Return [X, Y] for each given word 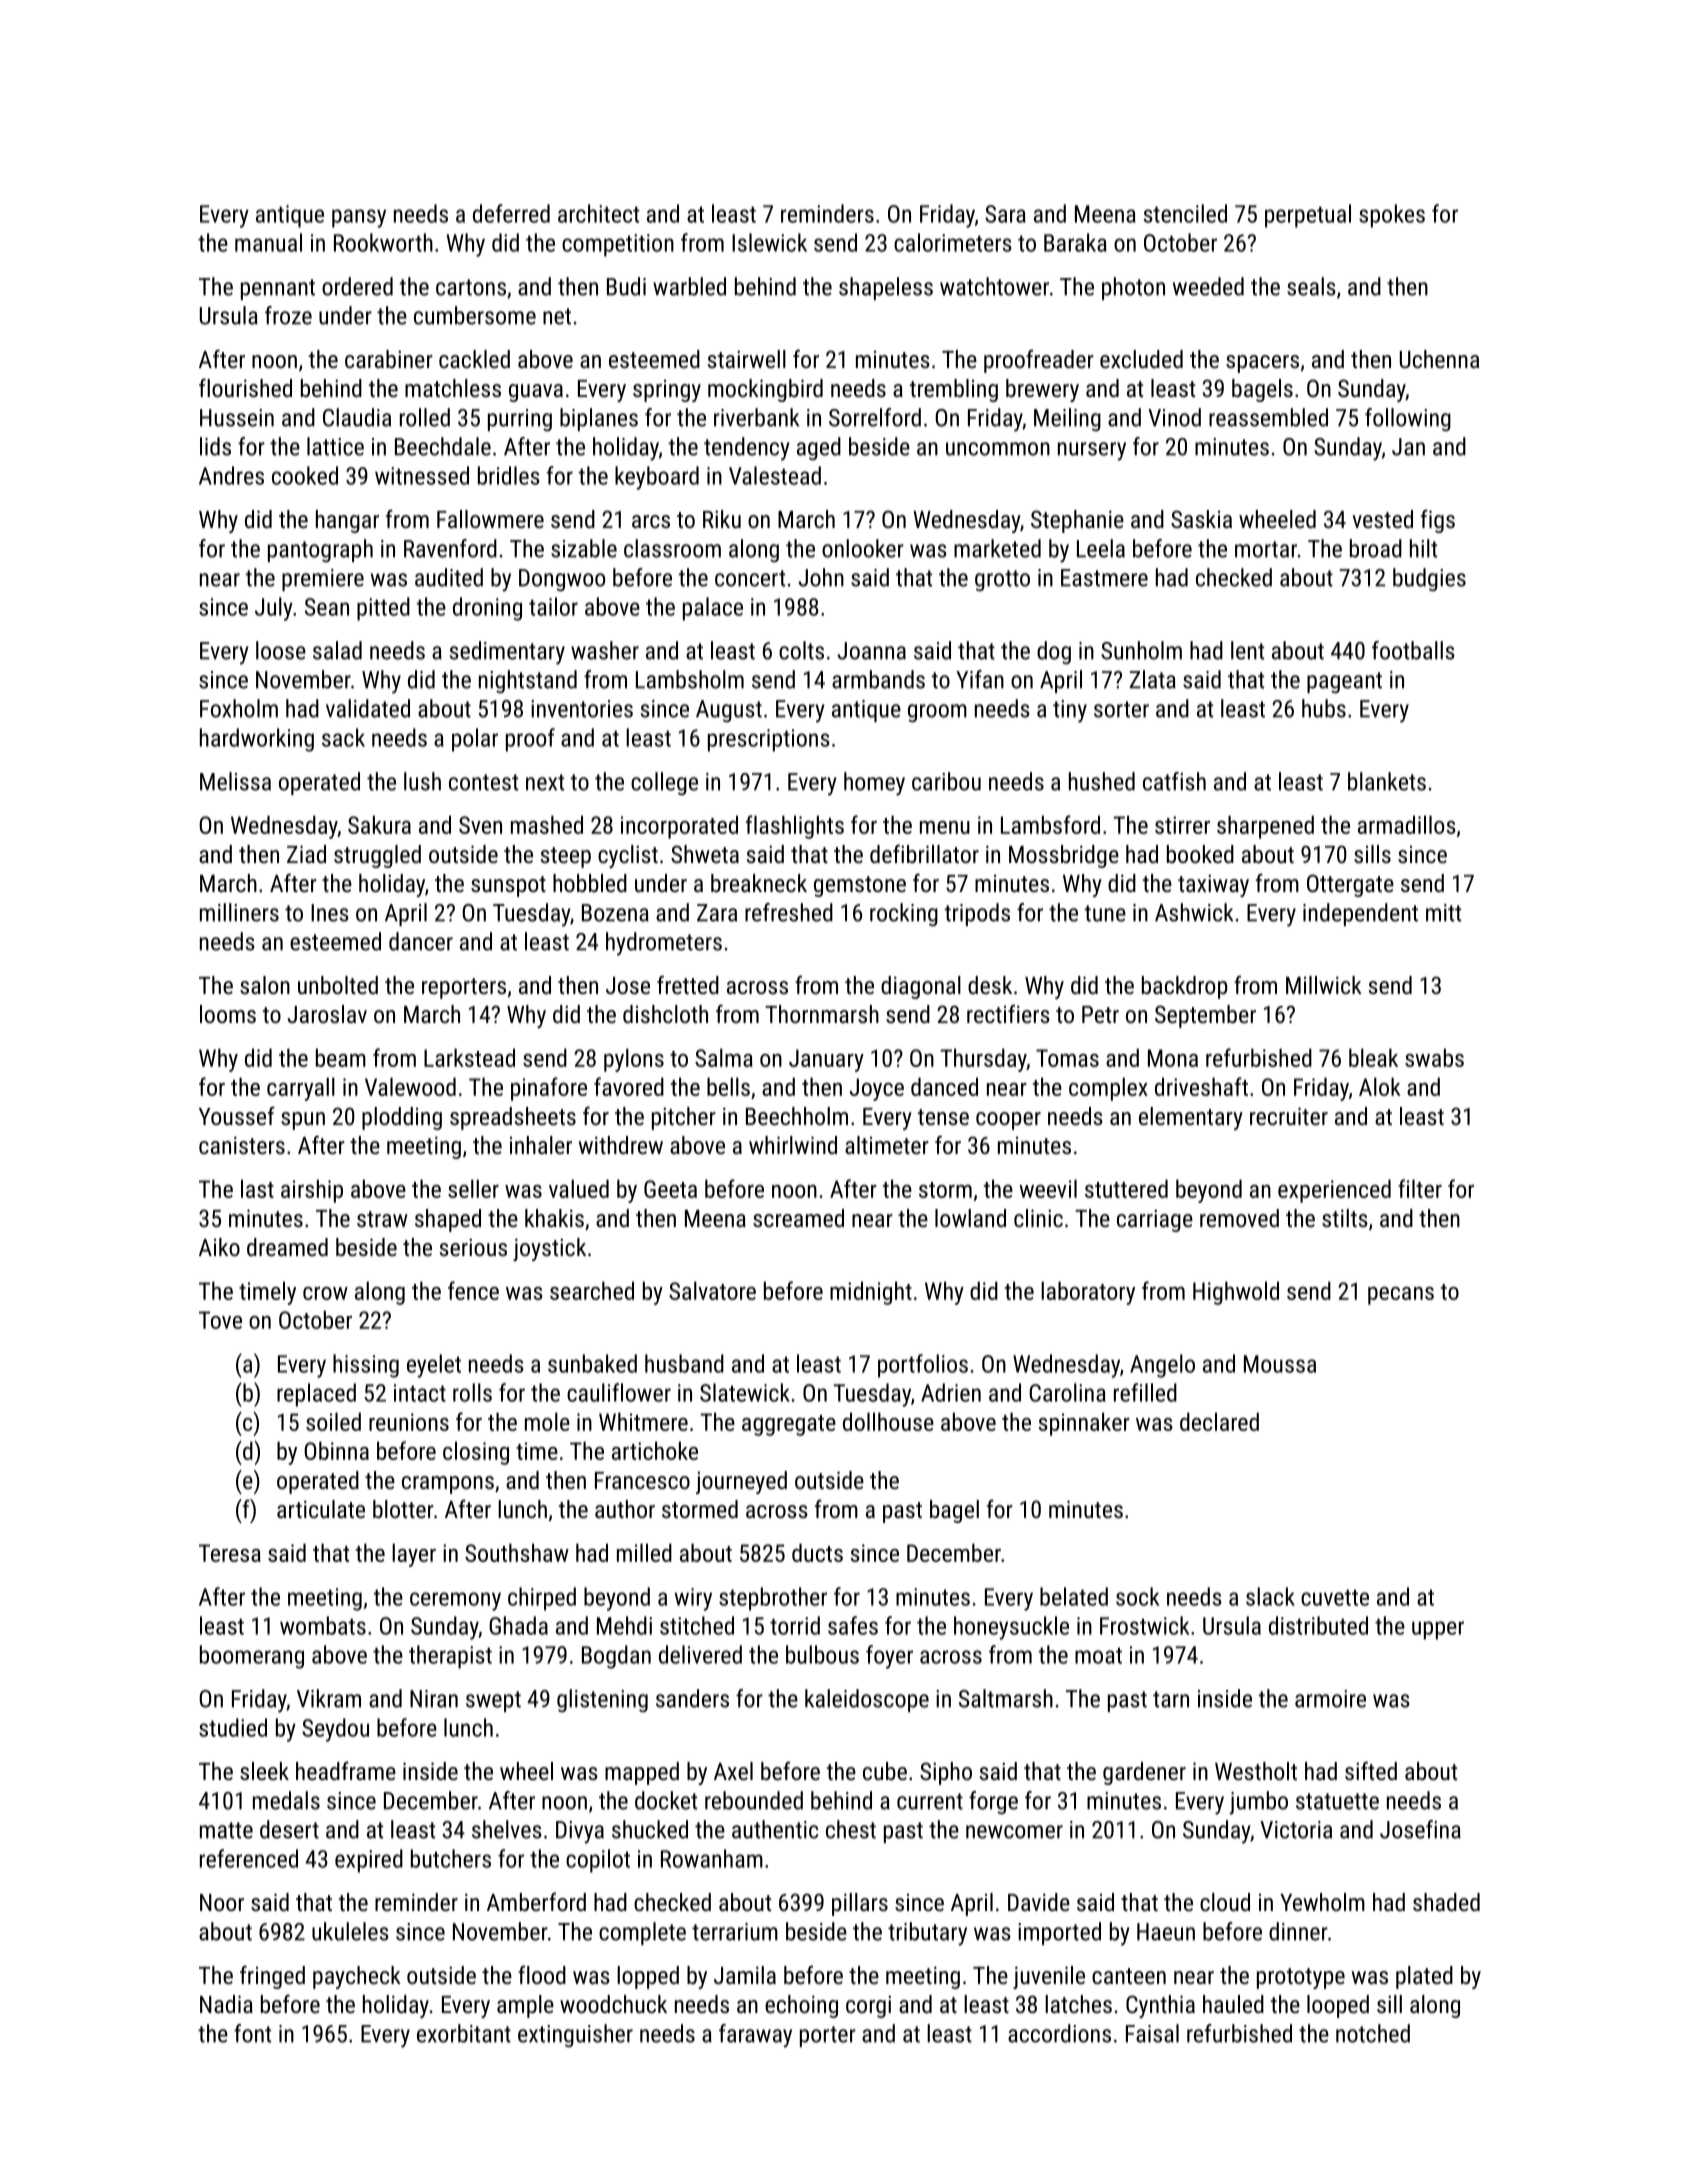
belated [1074, 1596]
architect [598, 213]
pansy [359, 218]
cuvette [1335, 1597]
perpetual [1308, 216]
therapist [450, 1657]
